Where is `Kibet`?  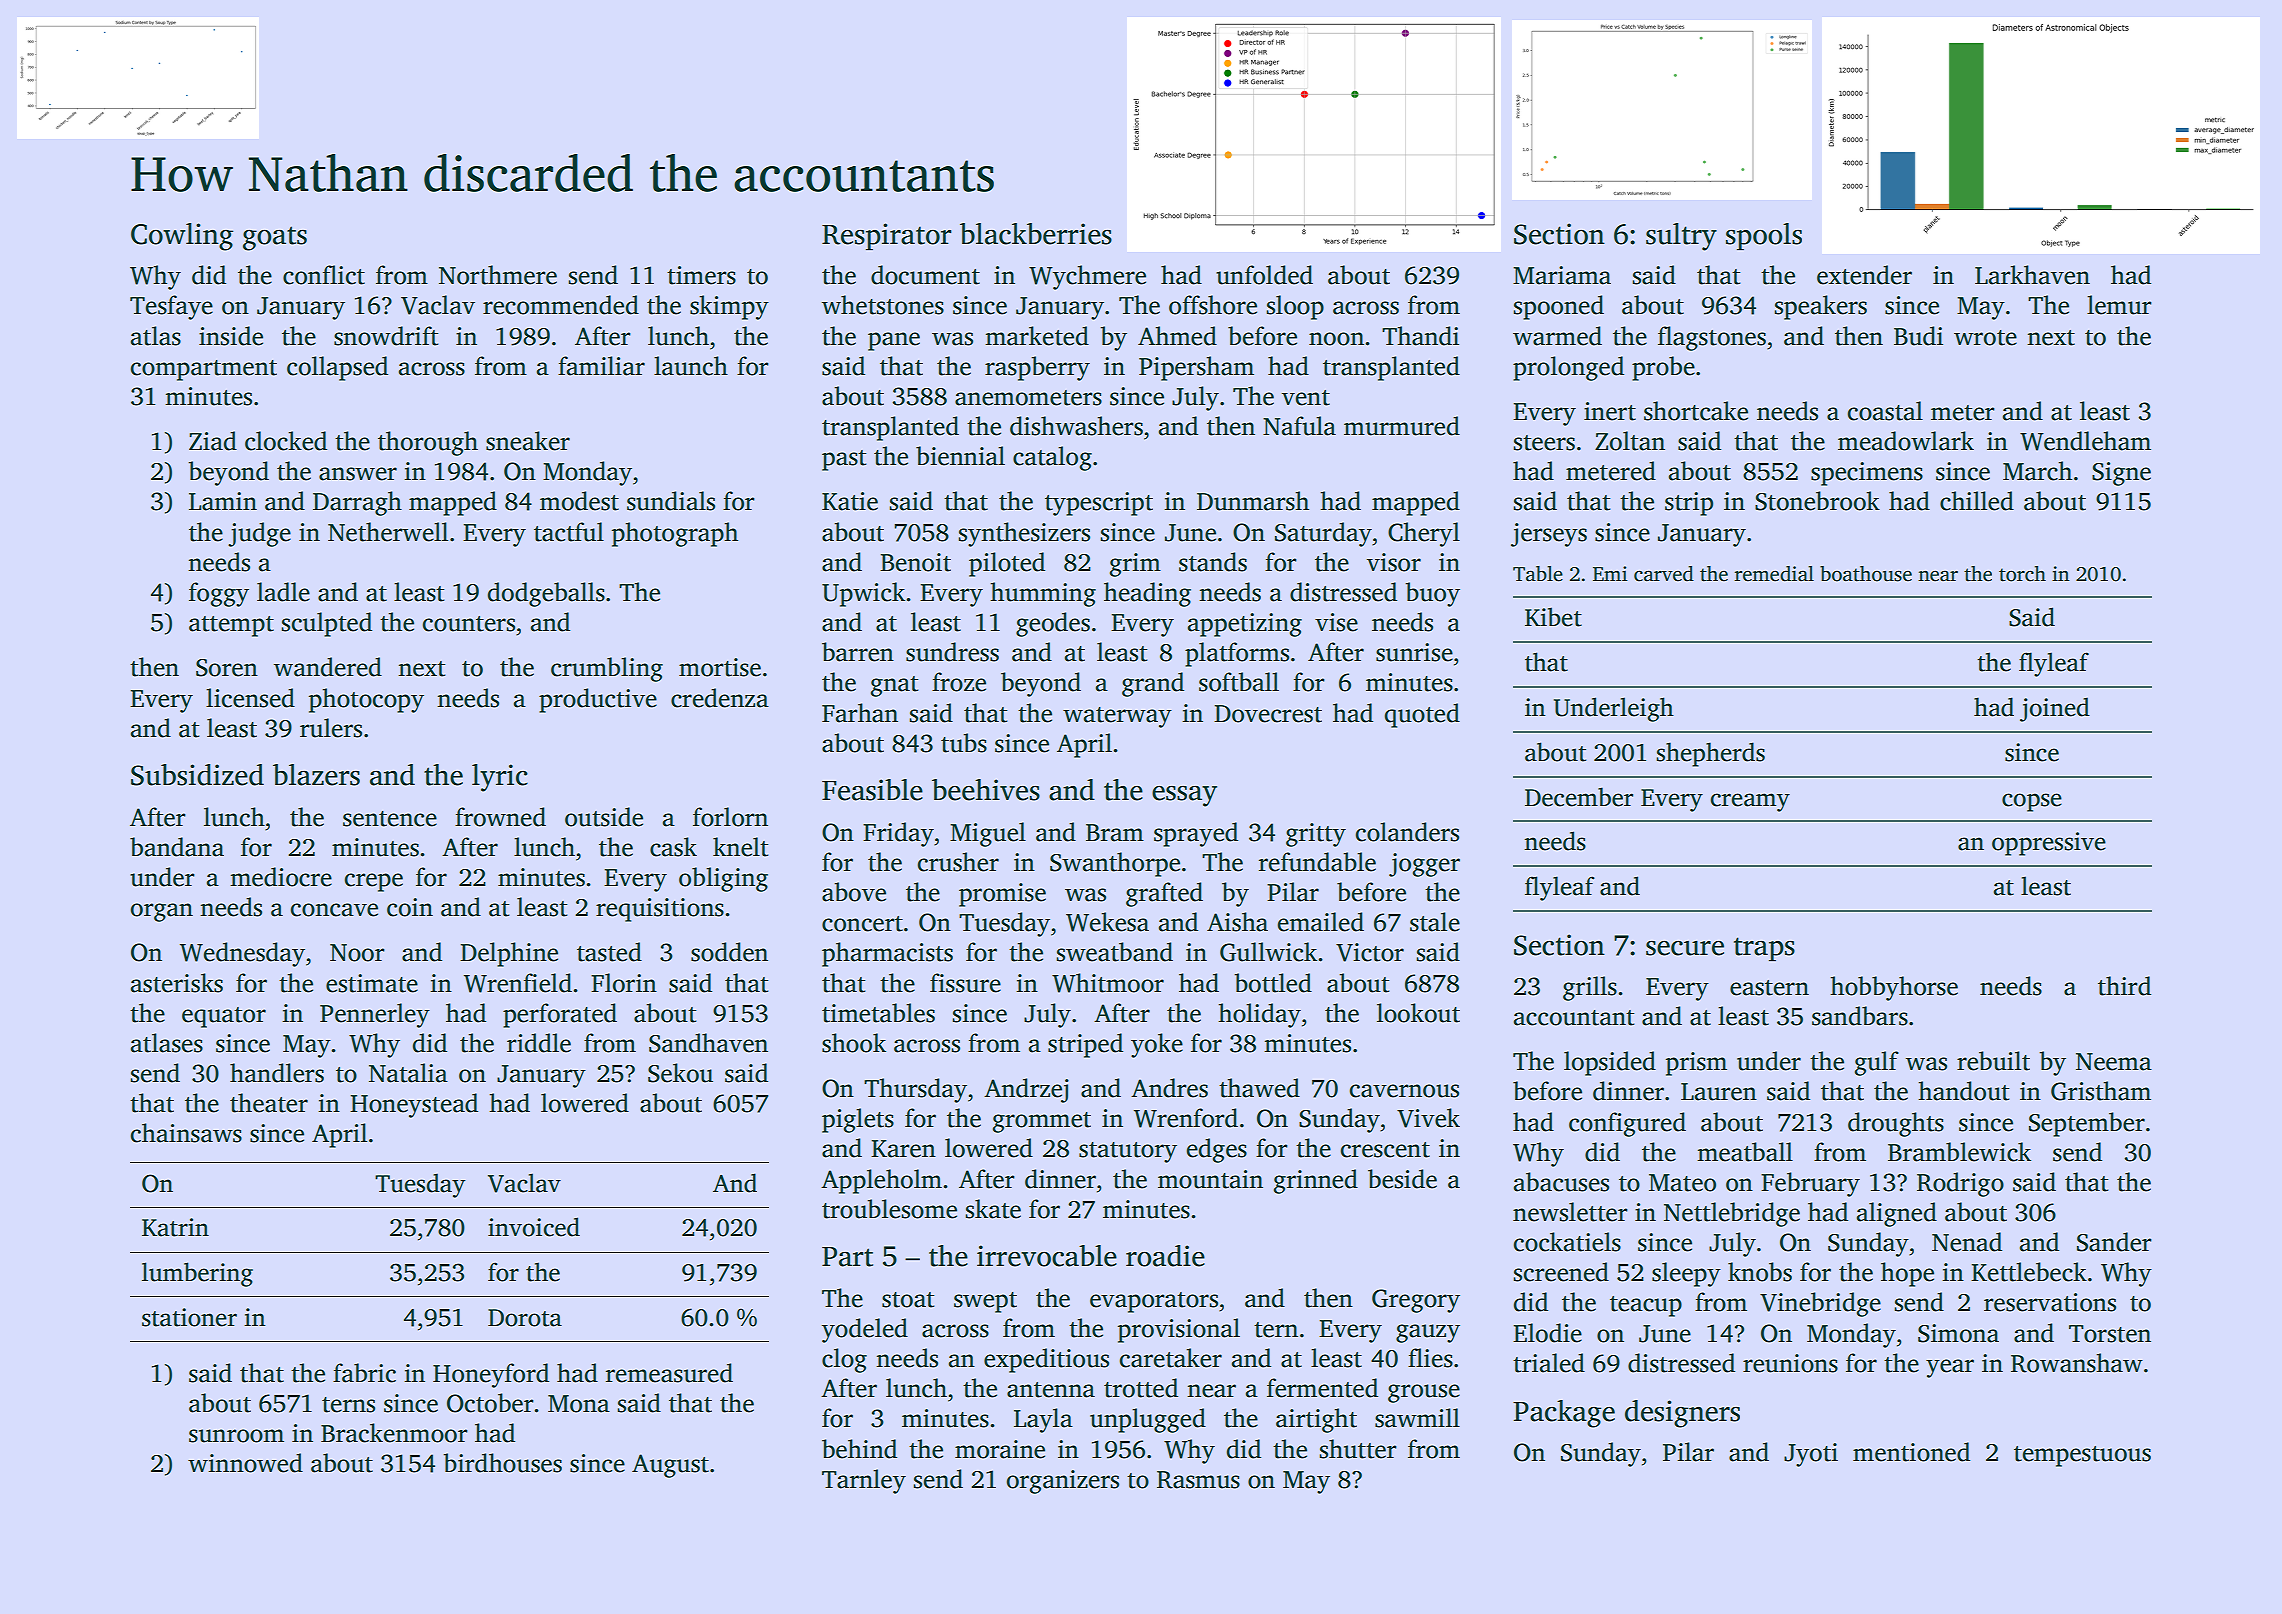 Kibet is located at coordinates (1553, 617).
